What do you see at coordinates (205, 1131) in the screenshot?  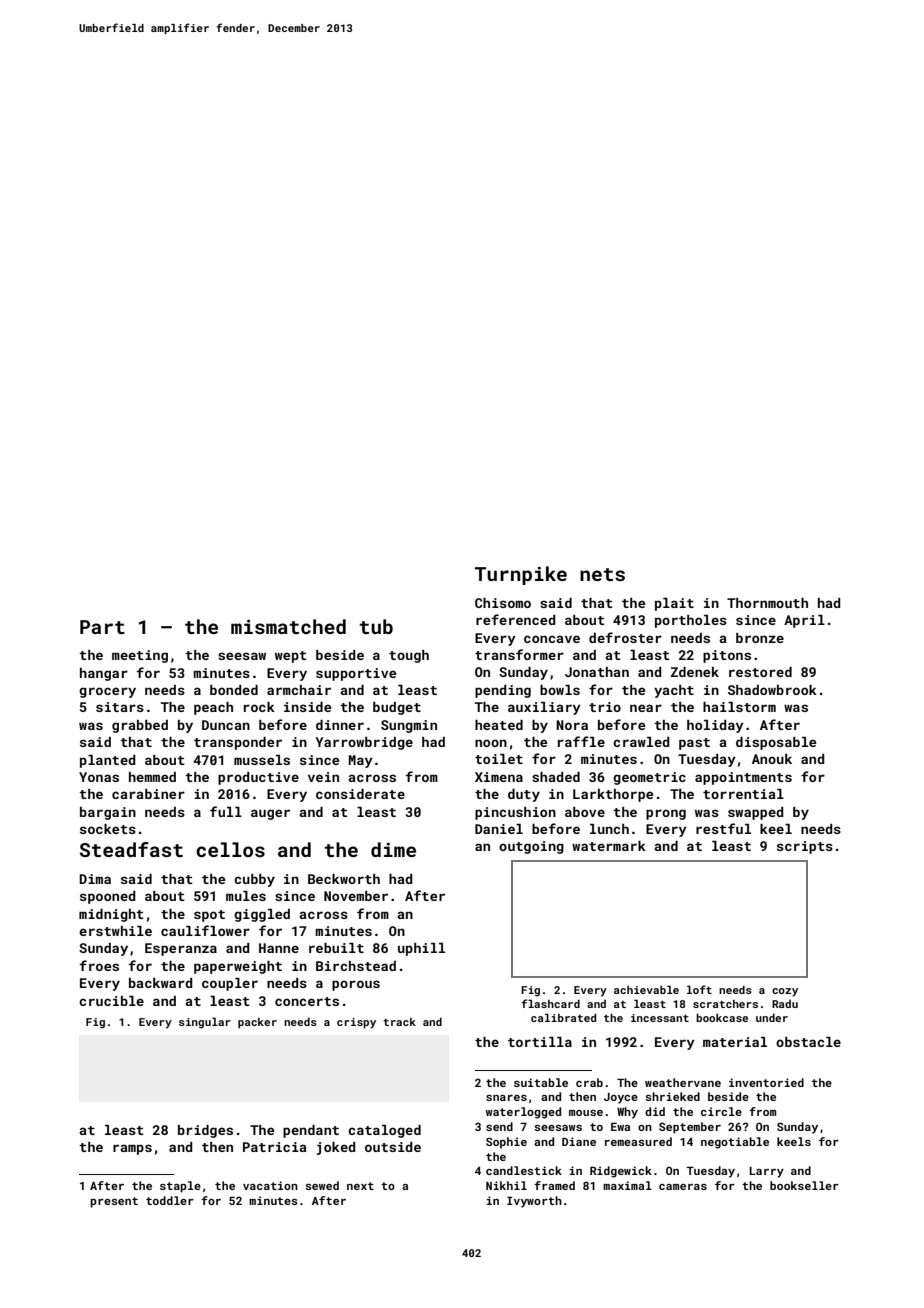 I see `bridges` at bounding box center [205, 1131].
